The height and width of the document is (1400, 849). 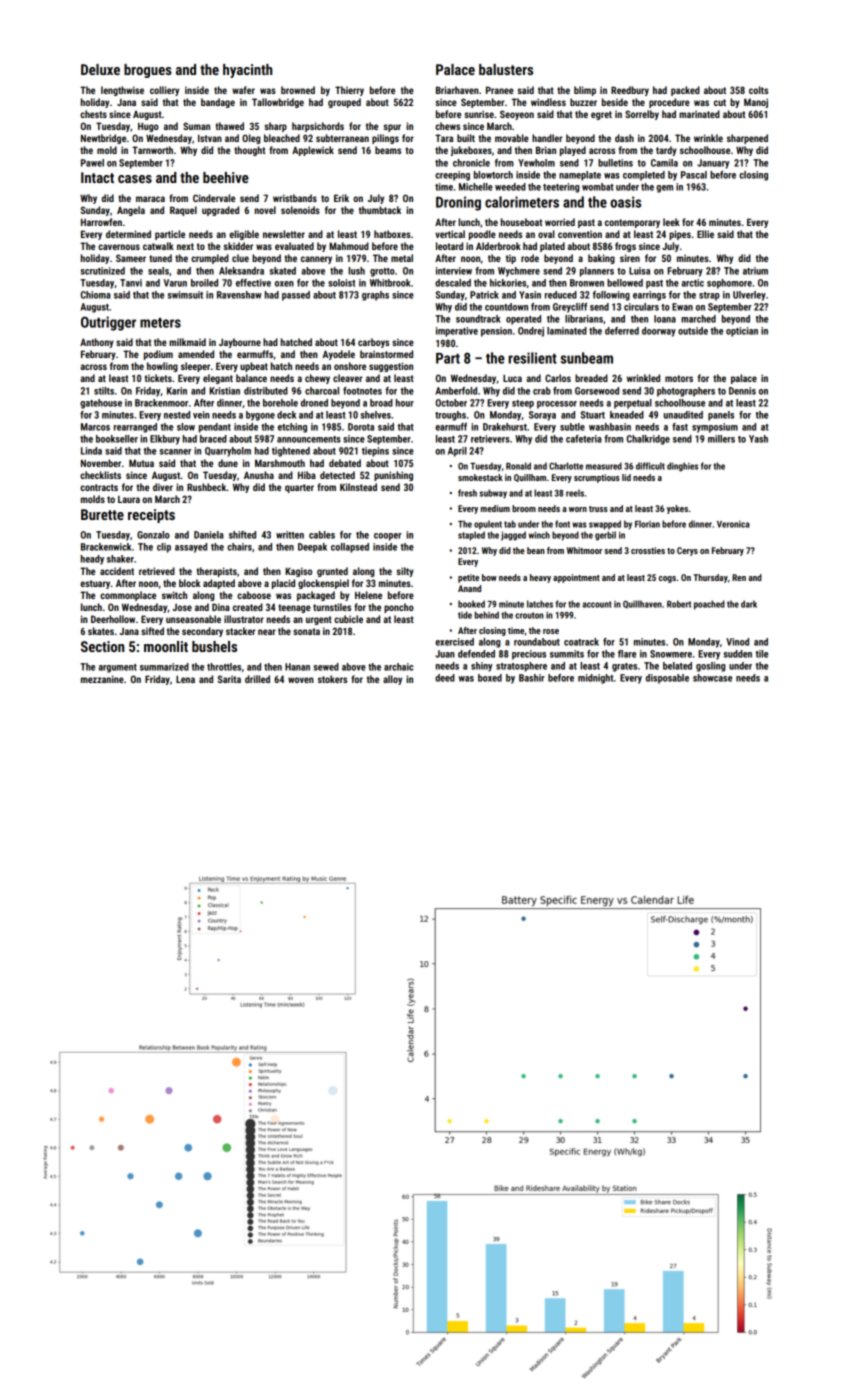 What do you see at coordinates (92, 560) in the document?
I see `heady` at bounding box center [92, 560].
